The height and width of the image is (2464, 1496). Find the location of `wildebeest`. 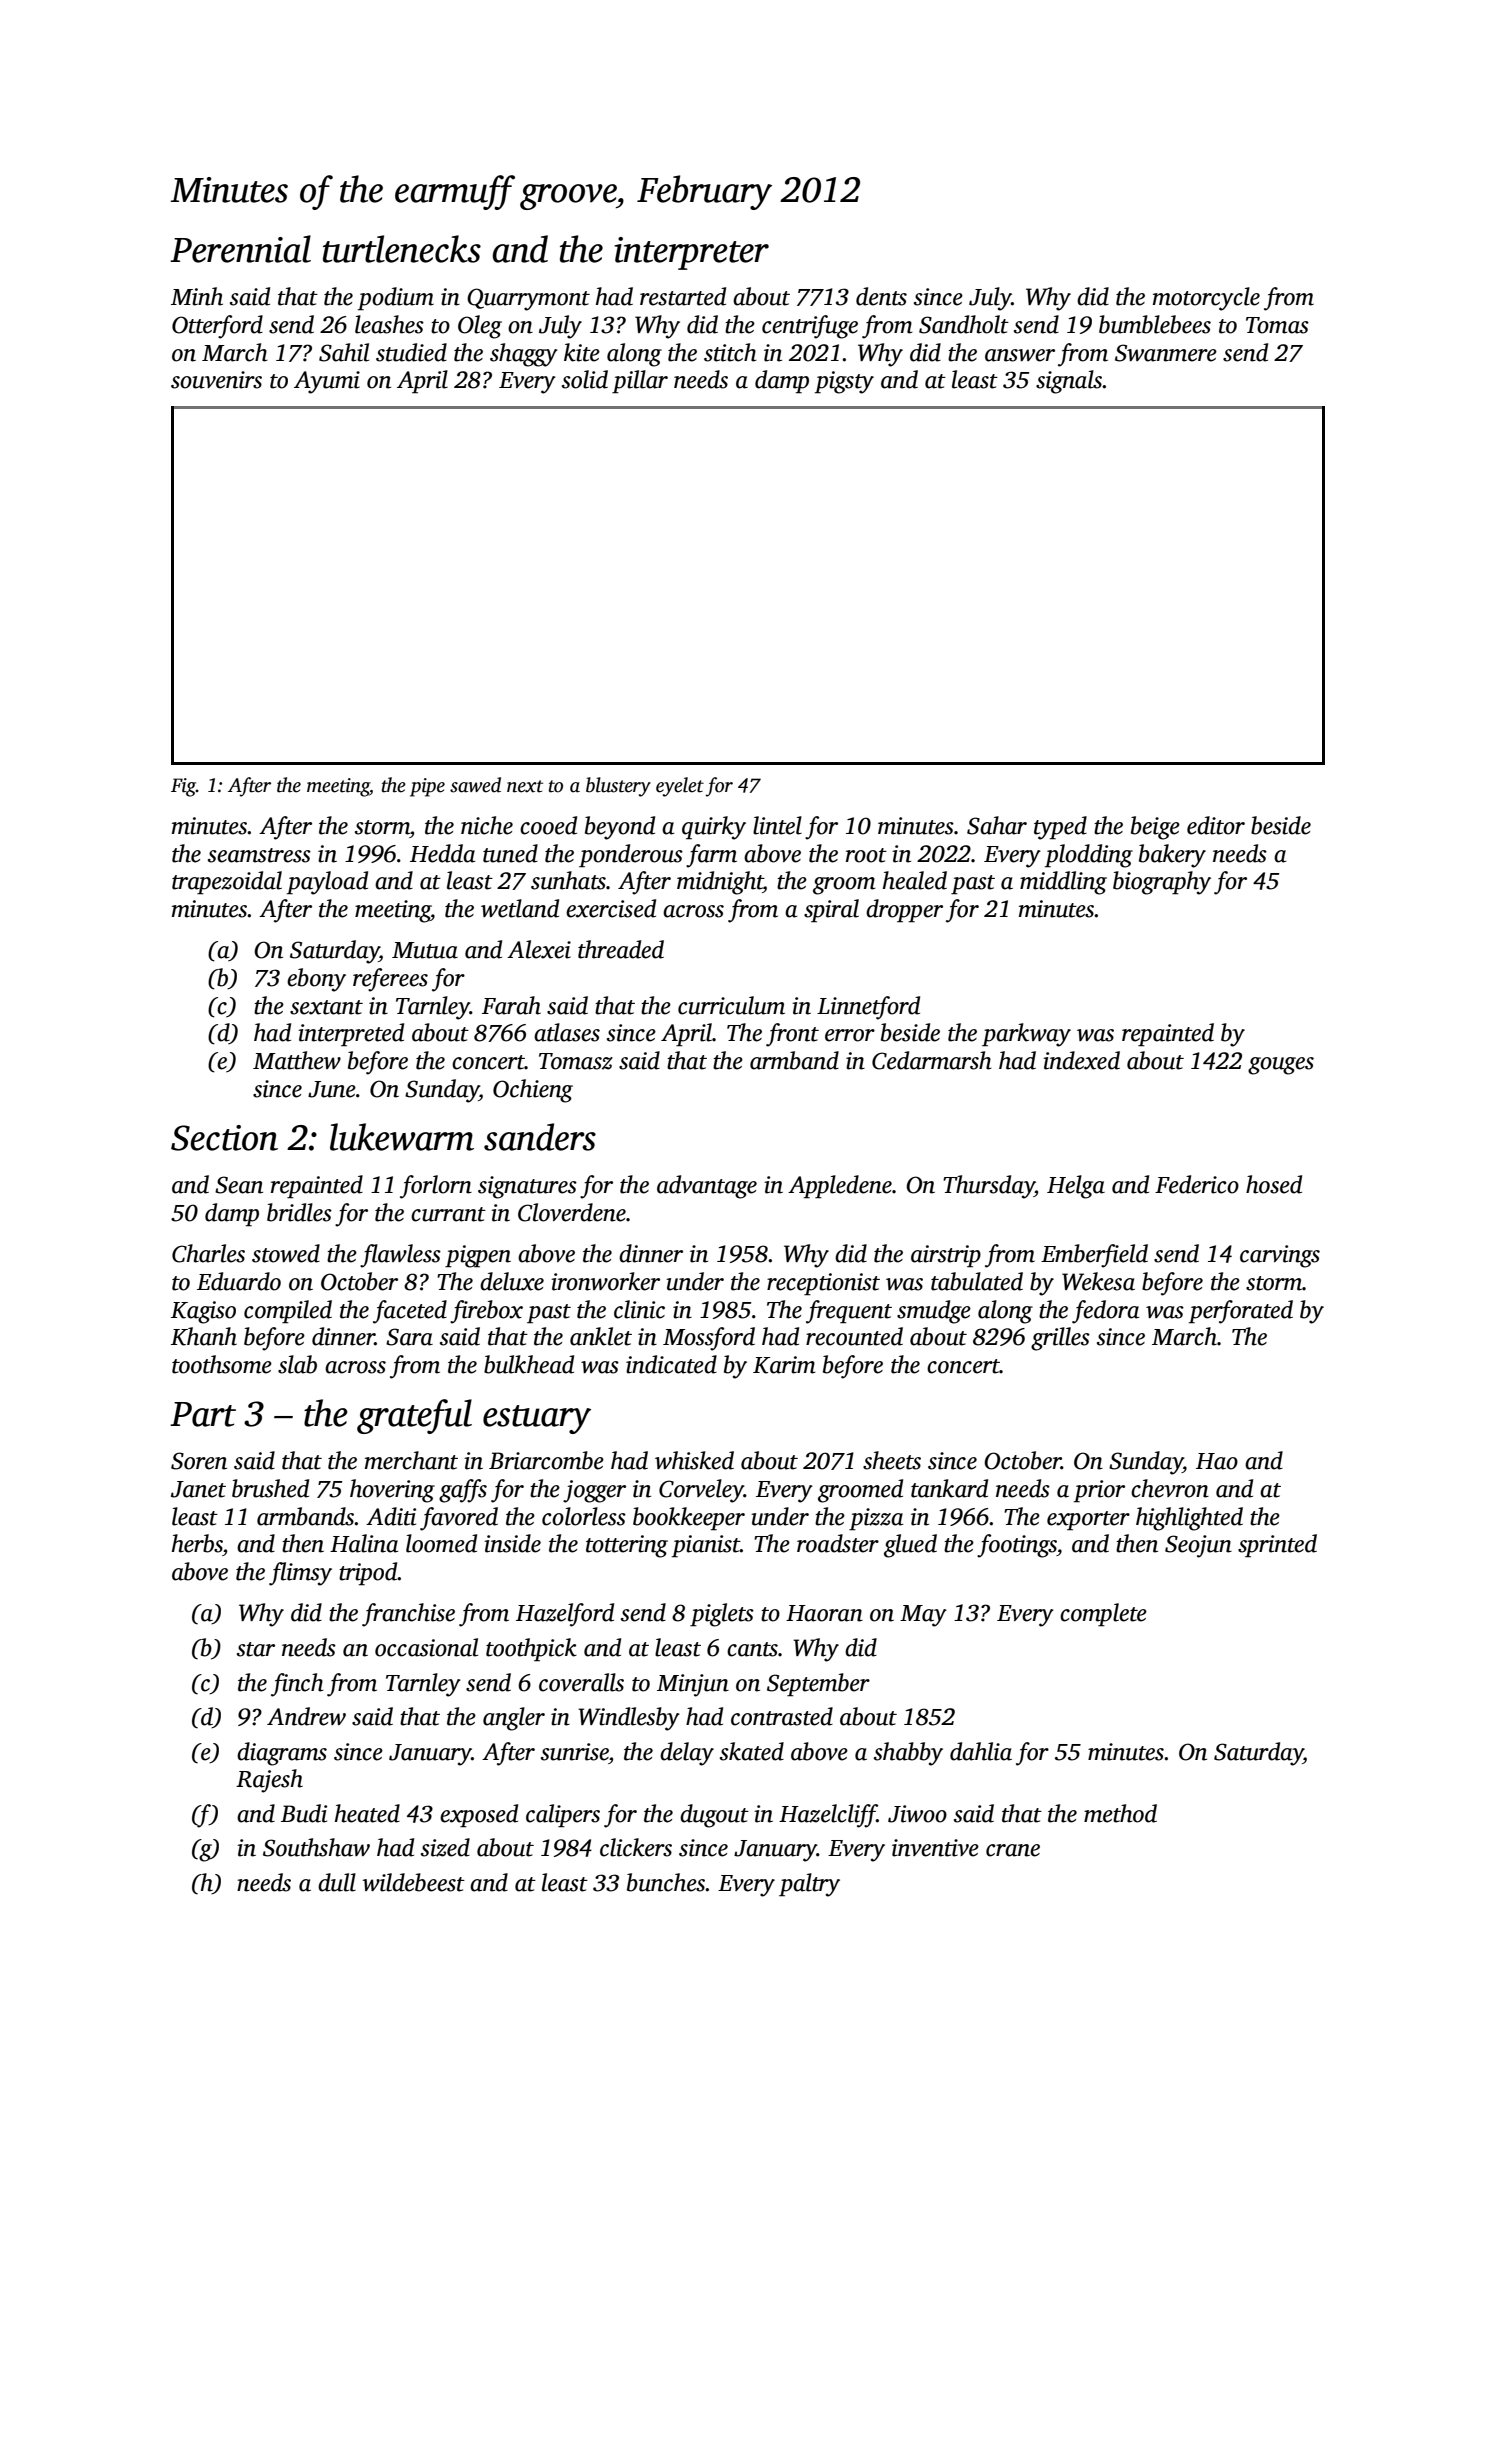

wildebeest is located at coordinates (414, 1882).
